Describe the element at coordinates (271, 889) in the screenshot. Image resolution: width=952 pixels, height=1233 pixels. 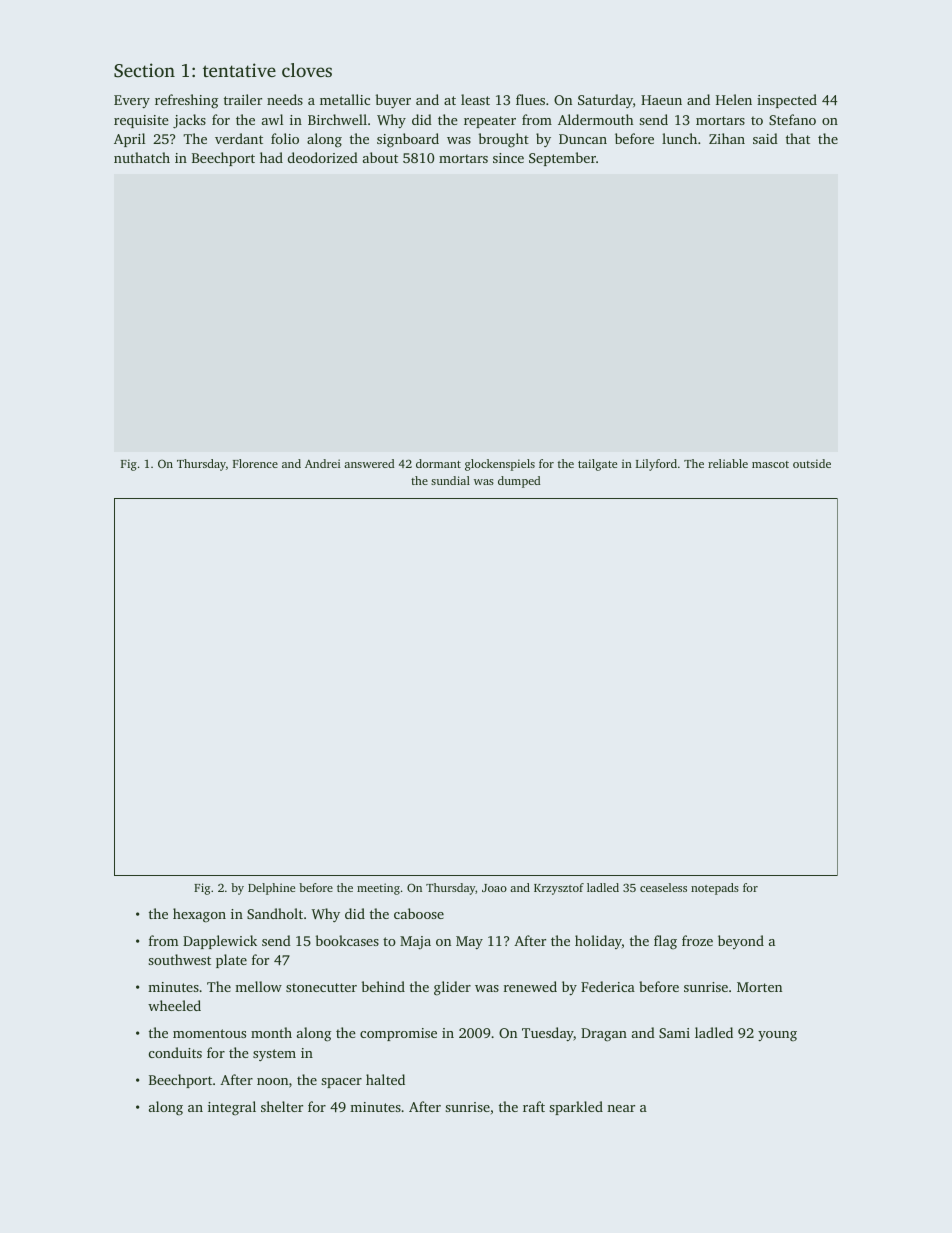
I see `Delphine` at that location.
